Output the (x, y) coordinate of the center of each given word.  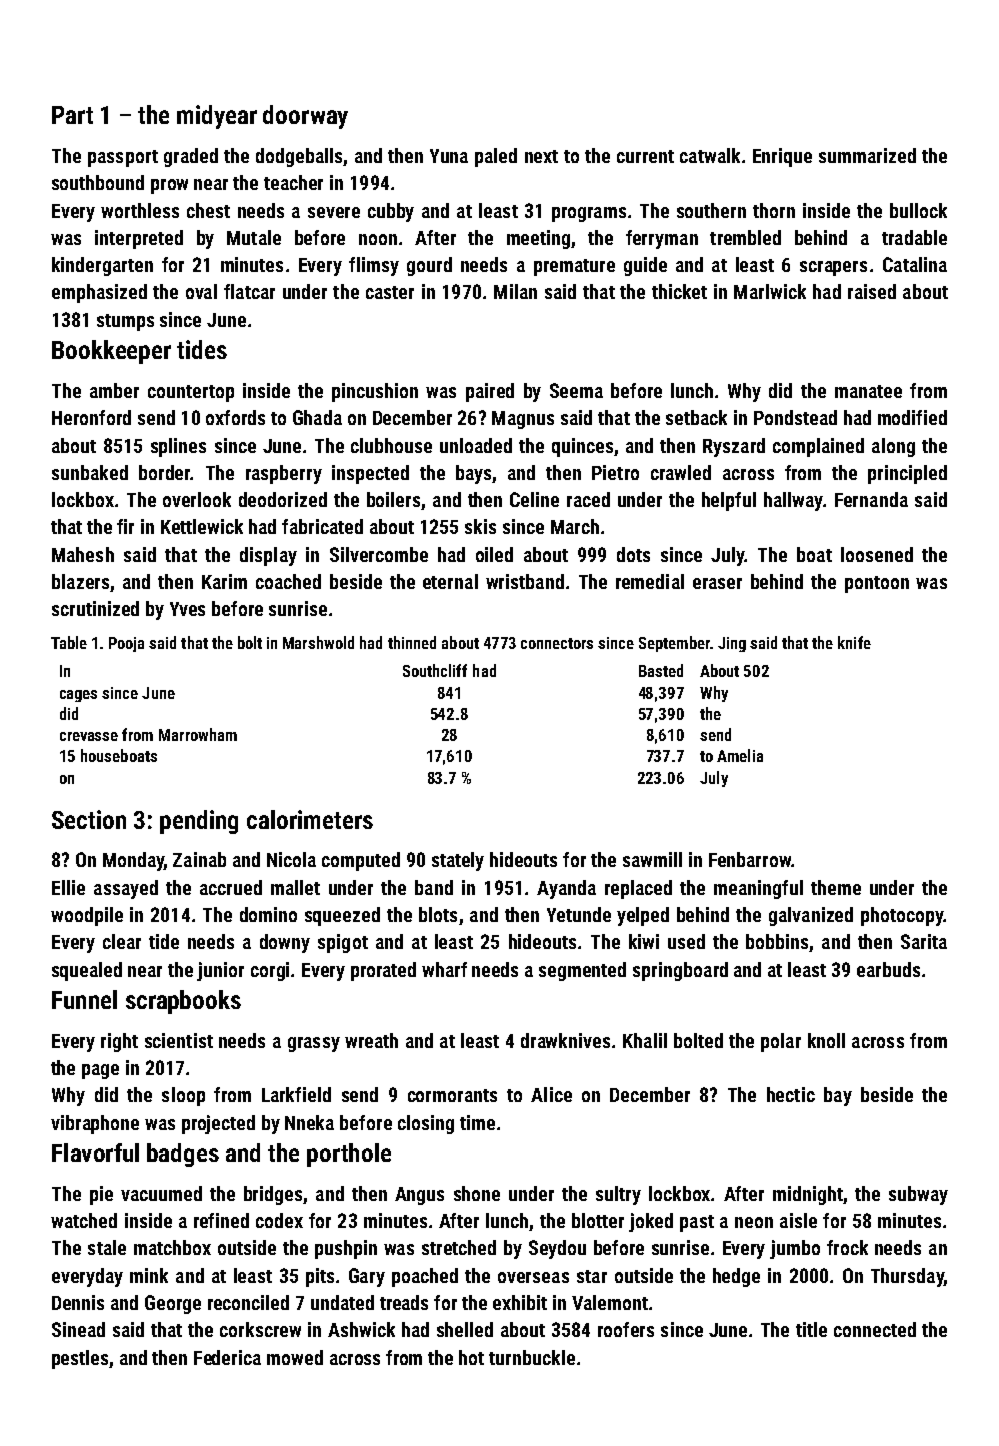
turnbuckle (532, 1357)
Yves (187, 609)
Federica (227, 1357)
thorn (774, 210)
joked (651, 1222)
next (541, 156)
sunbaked (90, 472)
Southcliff (435, 670)
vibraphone (95, 1124)
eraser (717, 583)
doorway (305, 117)
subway (918, 1195)
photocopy (902, 916)
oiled (494, 554)
